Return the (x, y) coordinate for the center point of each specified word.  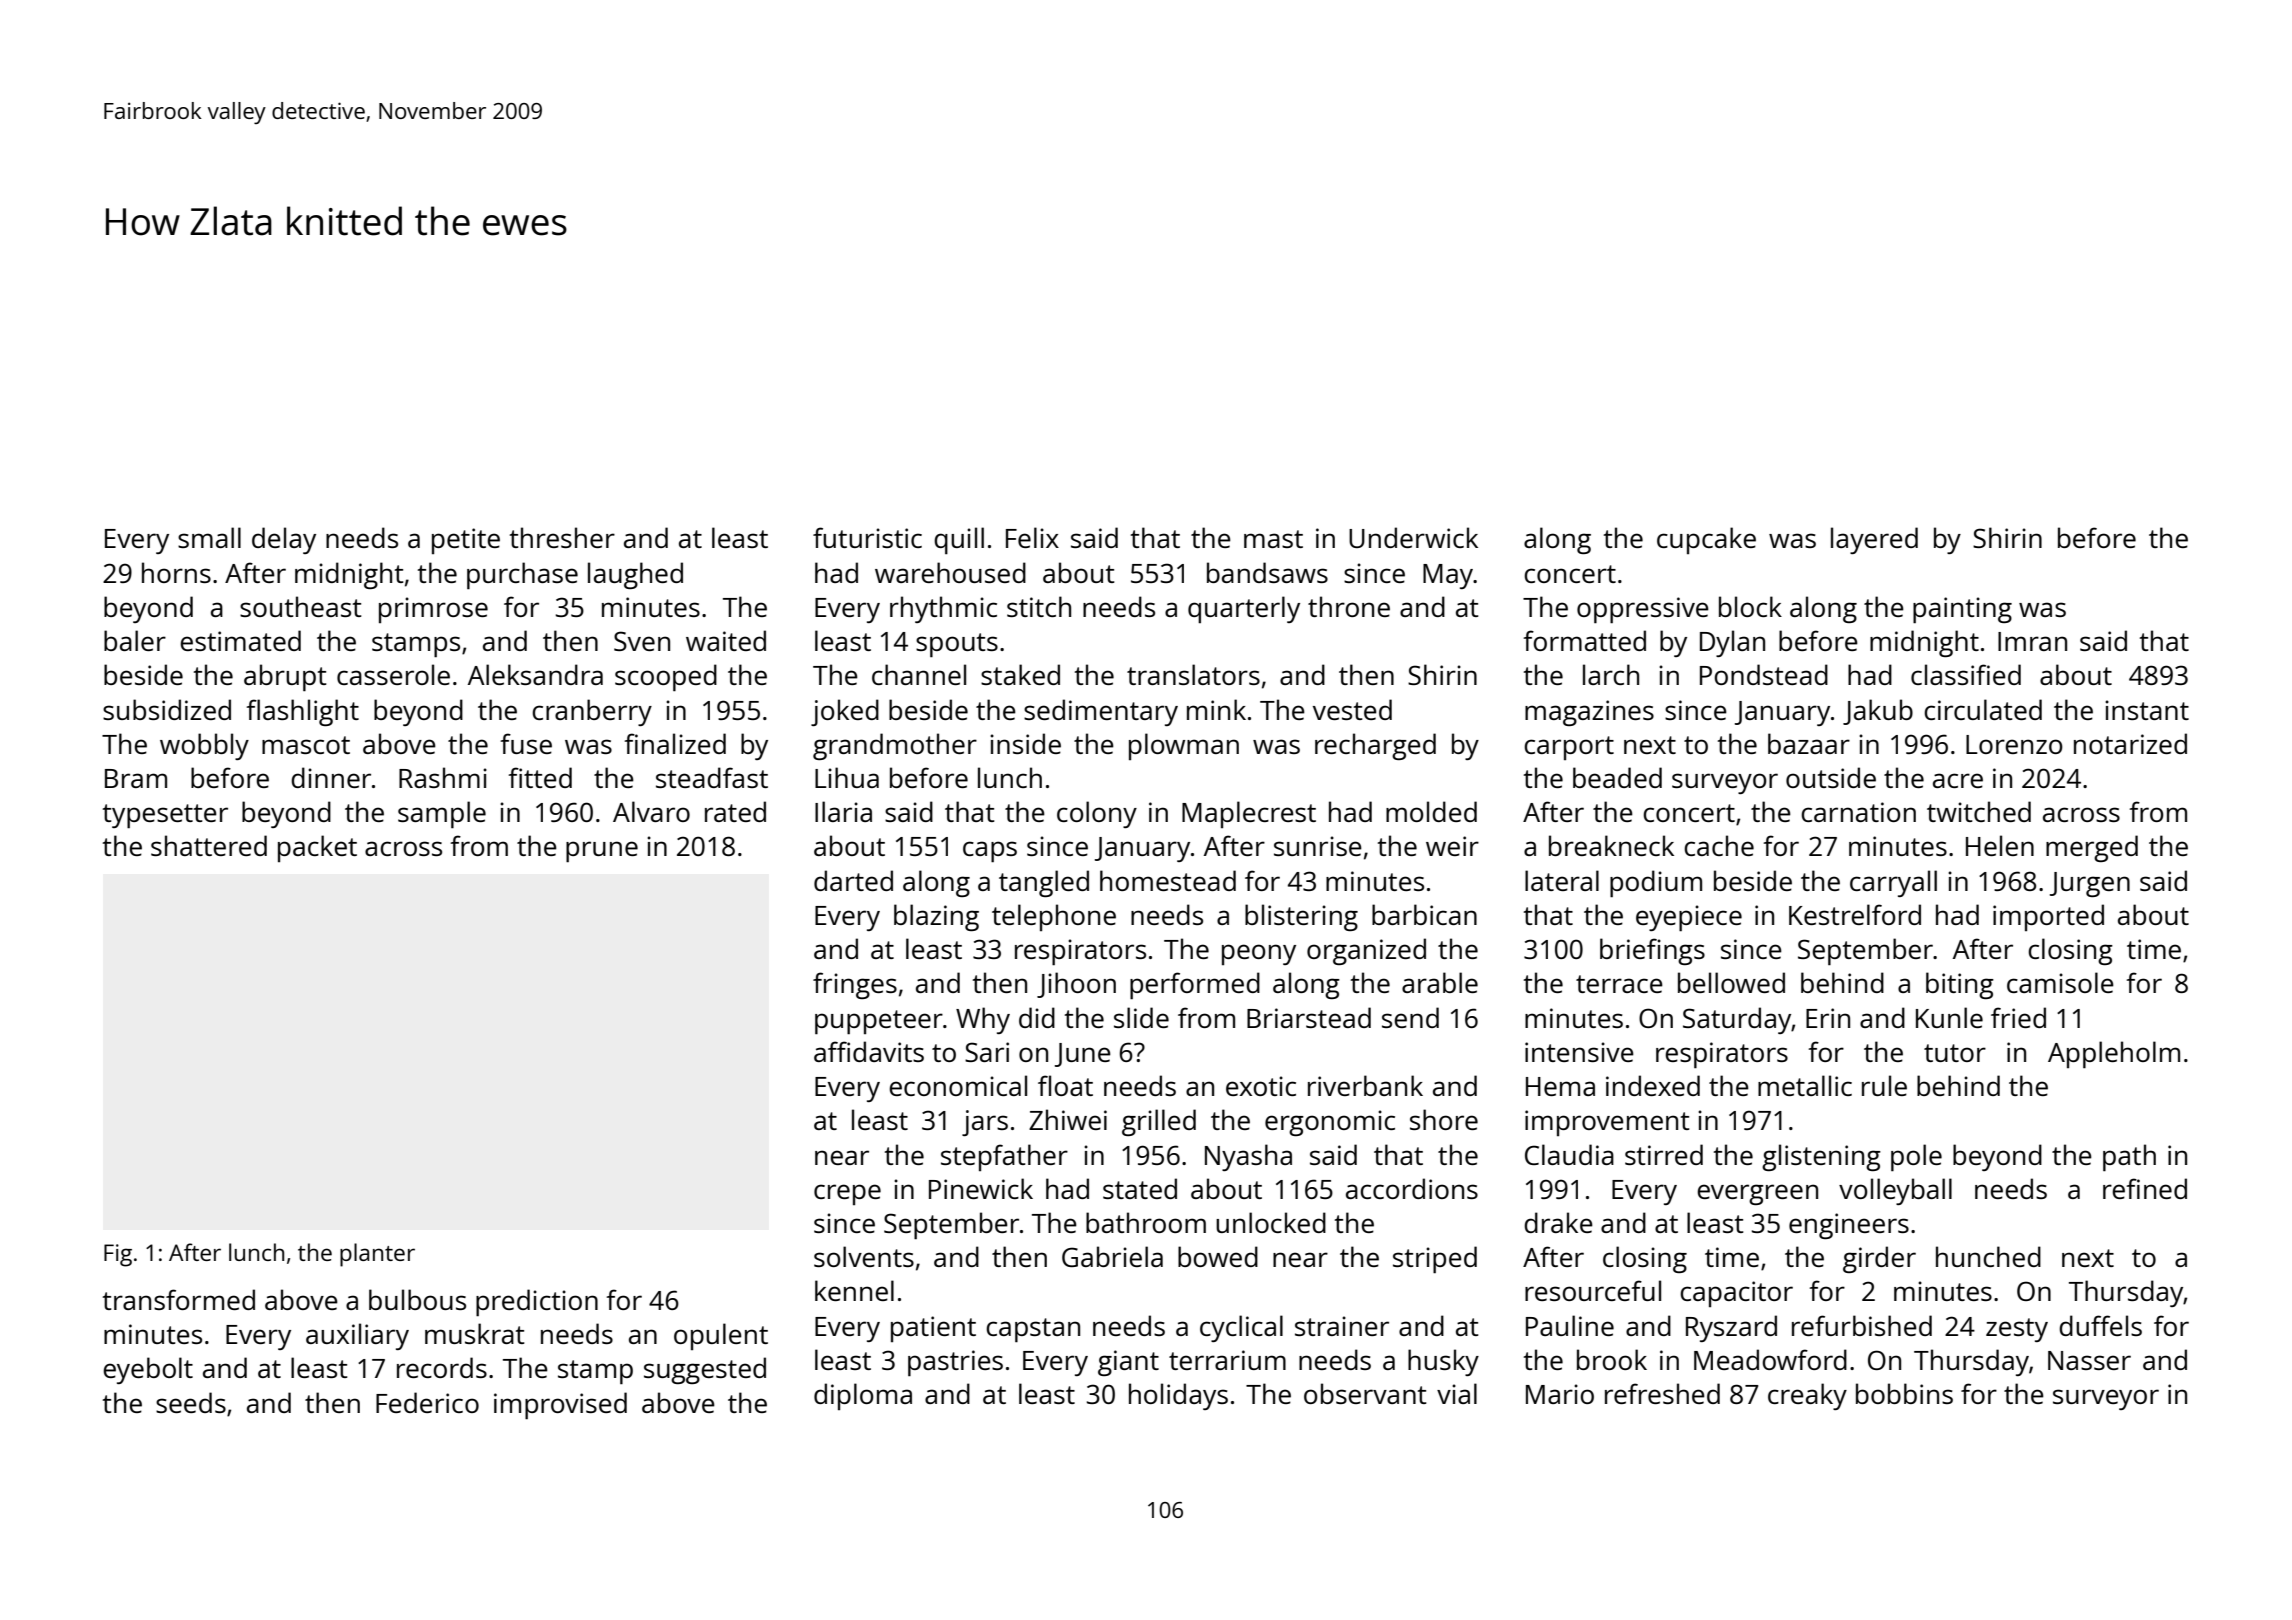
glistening (1821, 1157)
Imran (2032, 641)
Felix (1032, 537)
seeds (191, 1402)
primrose (433, 610)
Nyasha (1248, 1157)
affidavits (869, 1051)
